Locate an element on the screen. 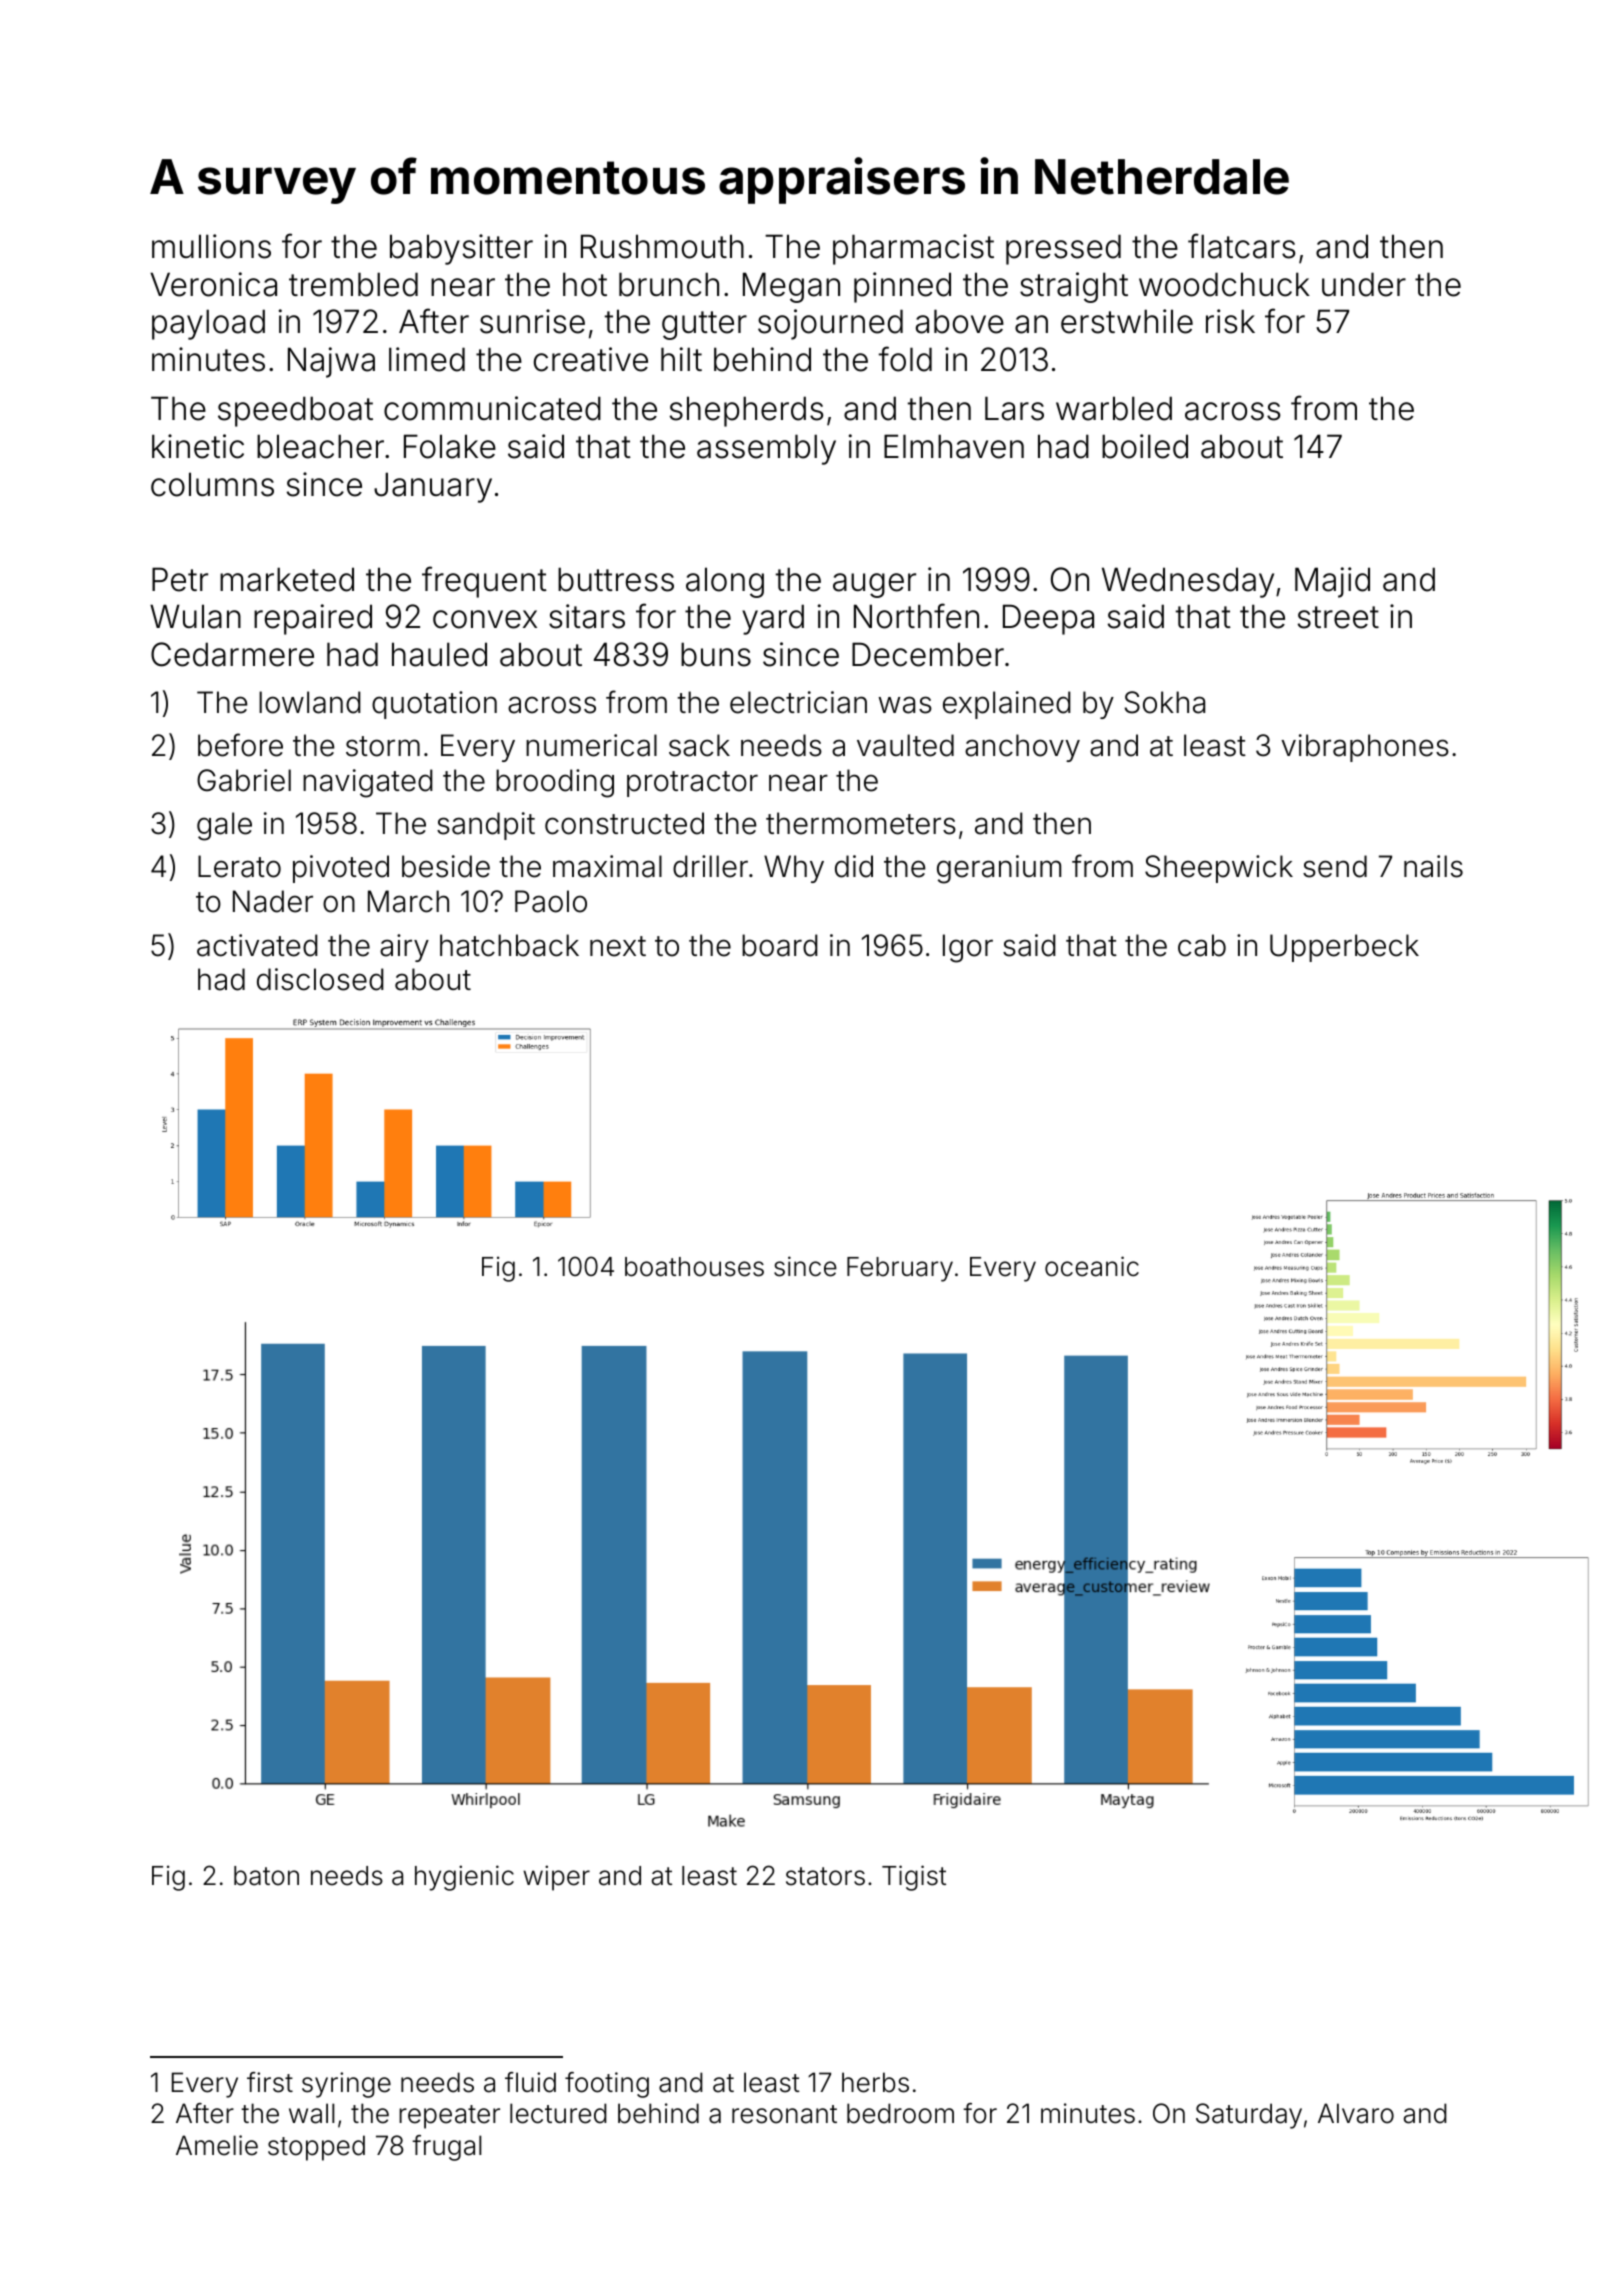 Image resolution: width=1620 pixels, height=2292 pixels. Northfen is located at coordinates (916, 616).
